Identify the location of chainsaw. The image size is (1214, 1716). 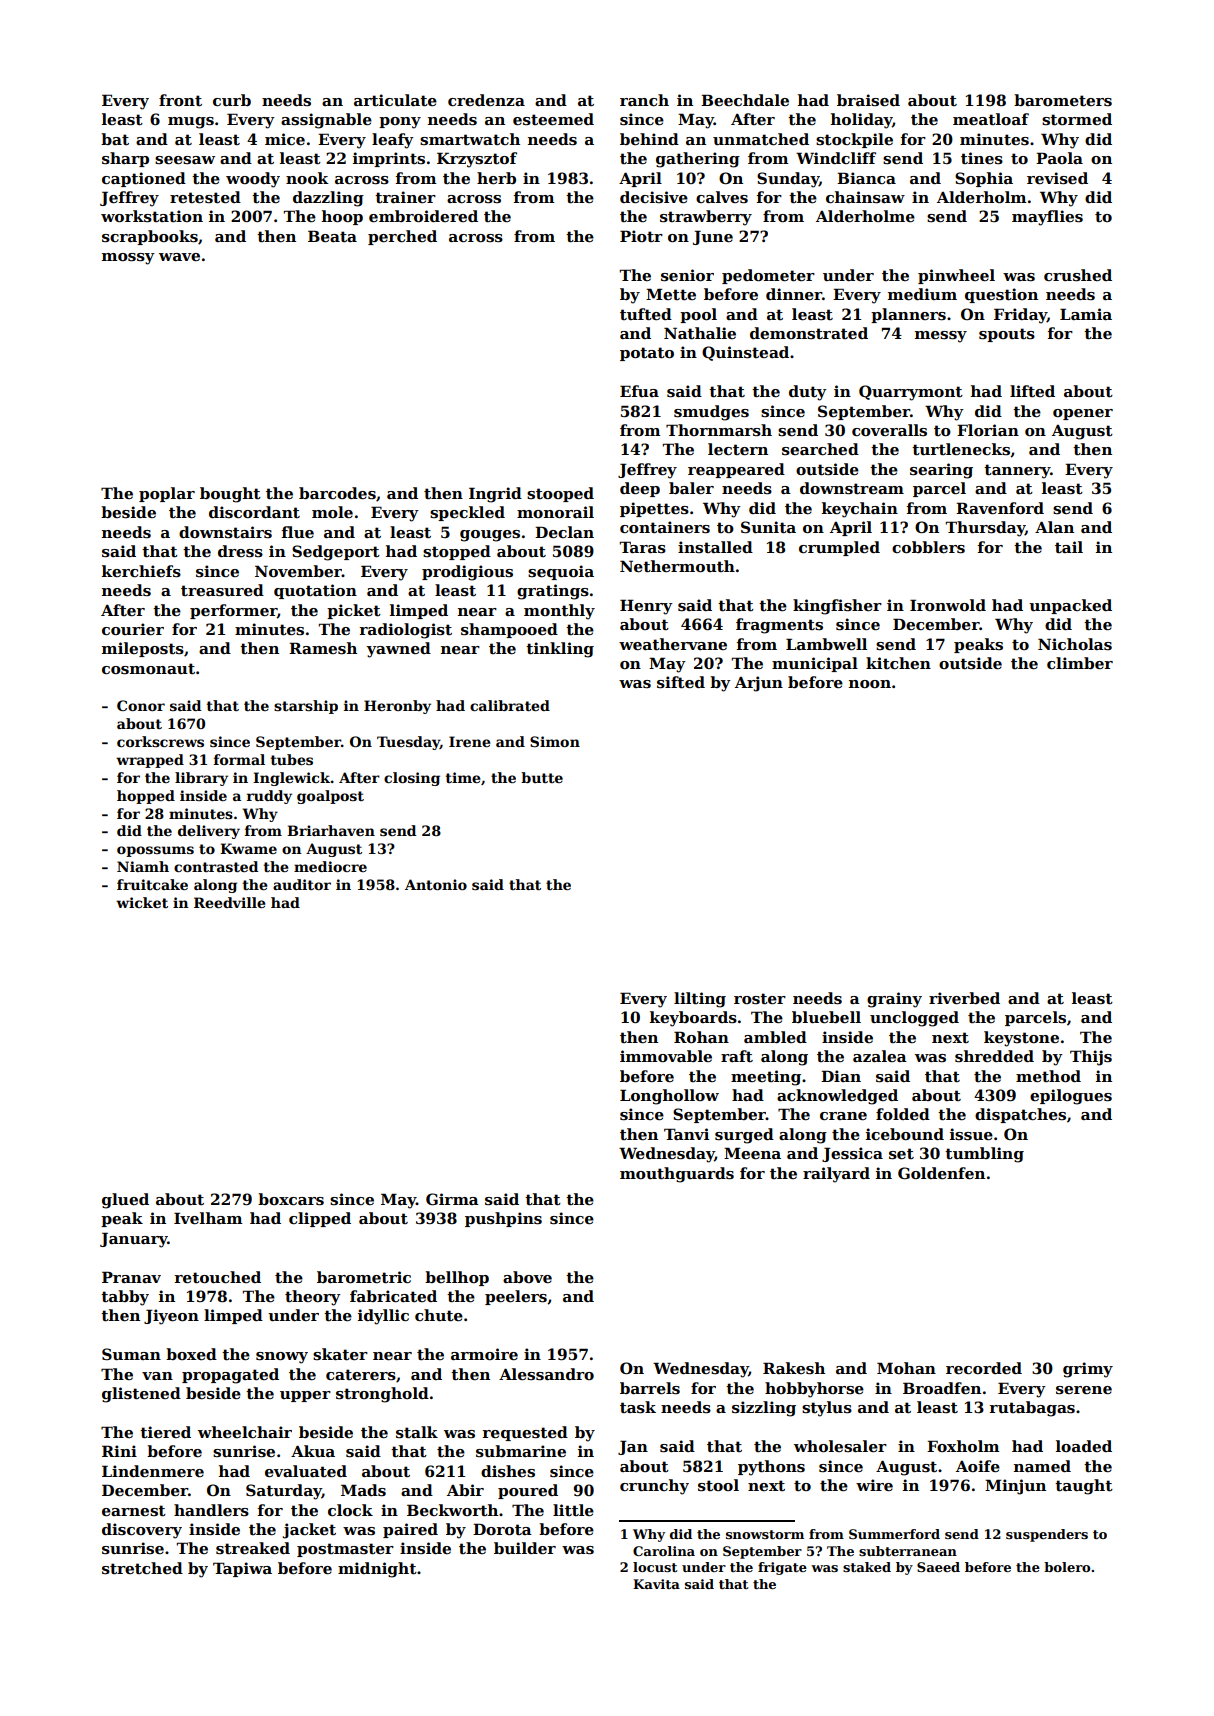
(865, 197).
